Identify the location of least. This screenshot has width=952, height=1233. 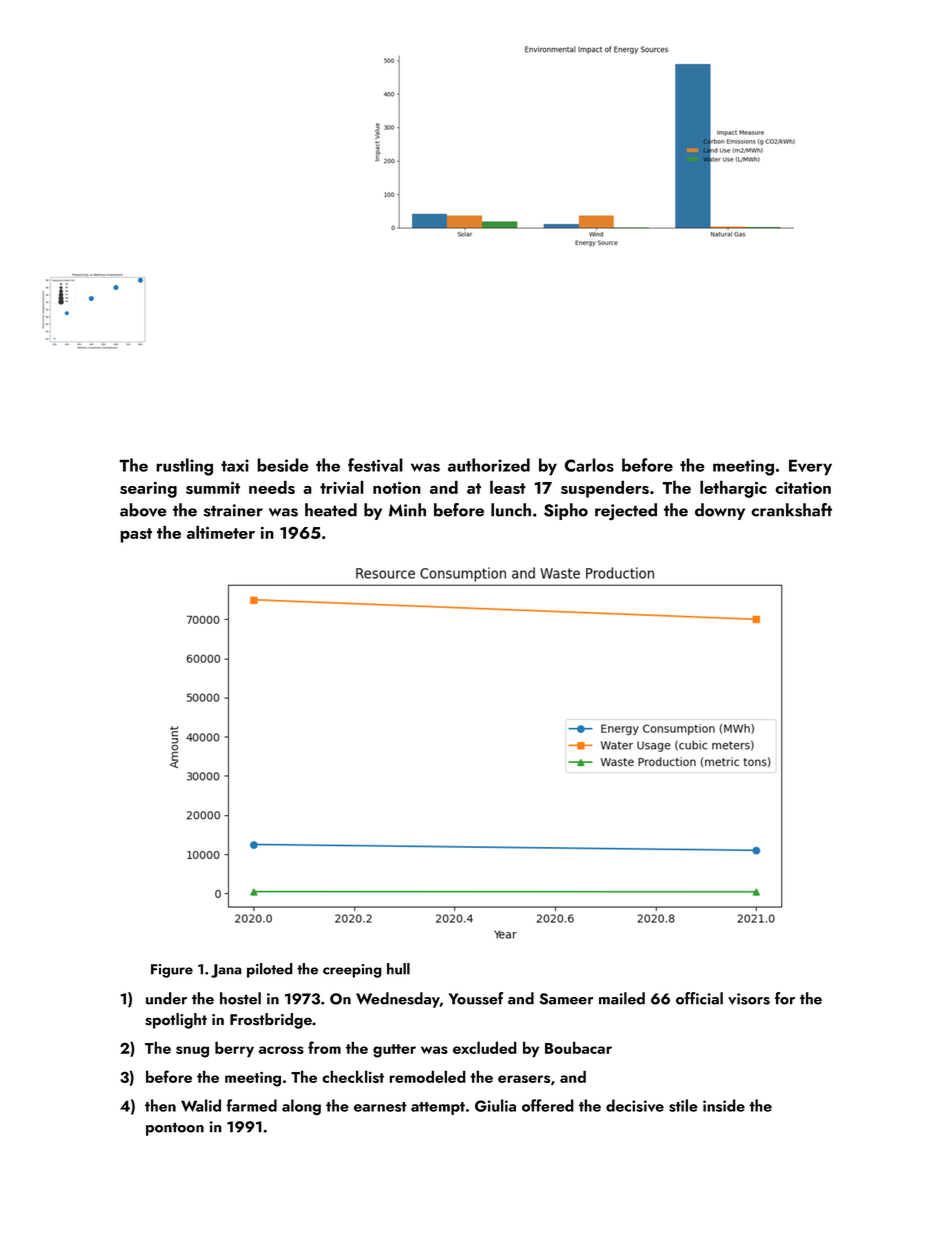
(508, 487).
